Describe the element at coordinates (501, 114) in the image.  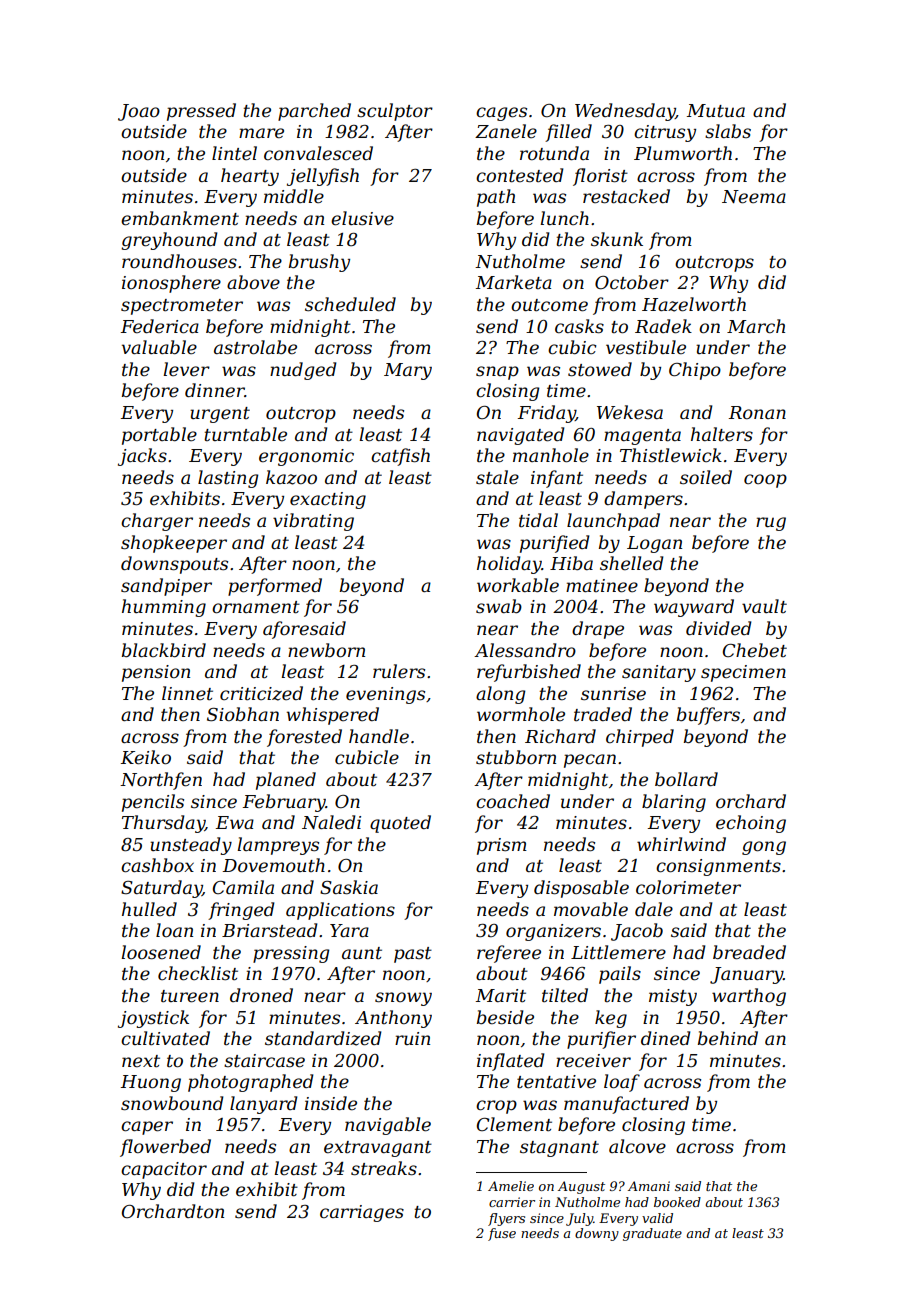
I see `cages` at that location.
